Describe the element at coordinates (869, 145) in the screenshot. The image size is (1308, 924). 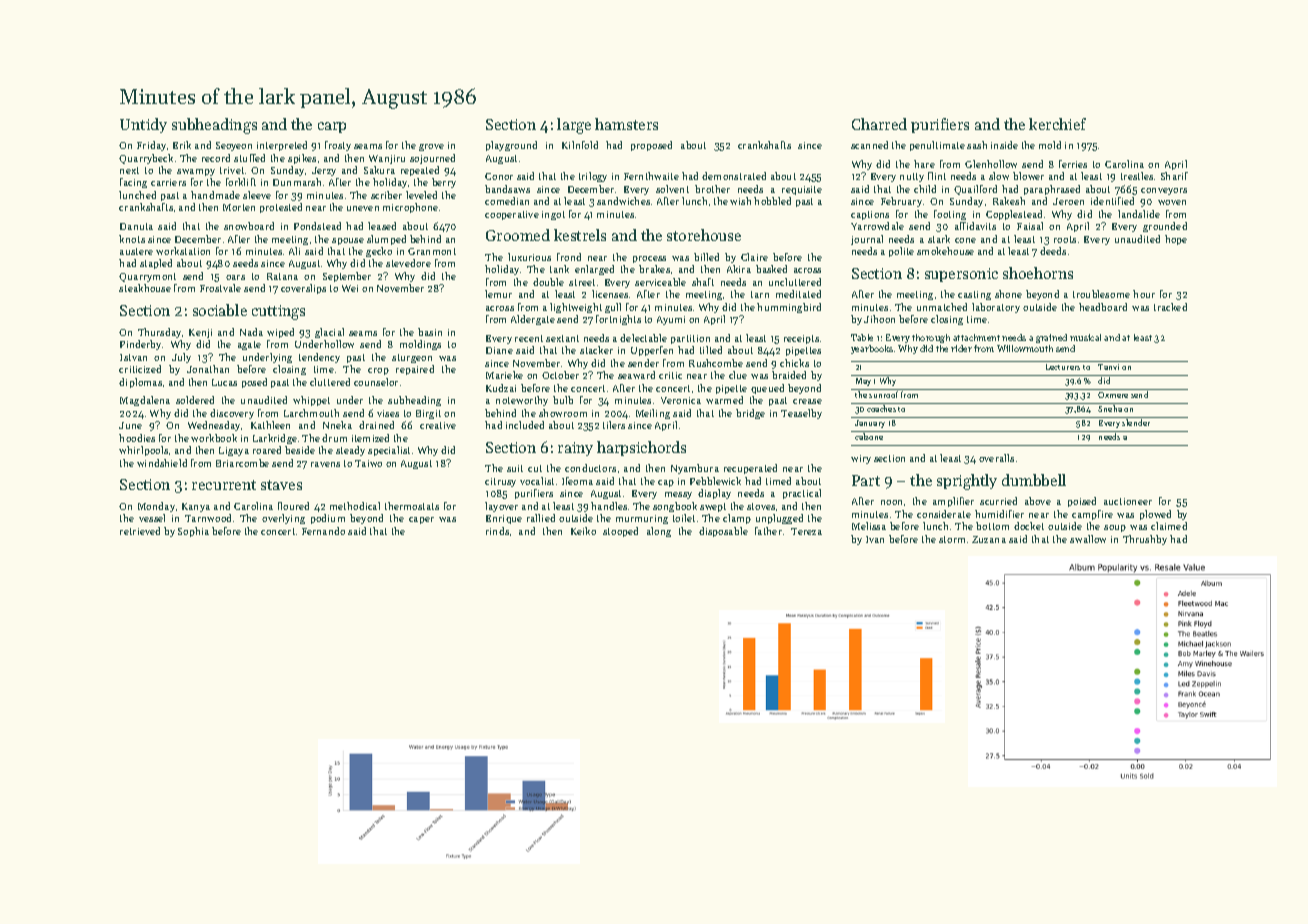
I see `scanned` at that location.
